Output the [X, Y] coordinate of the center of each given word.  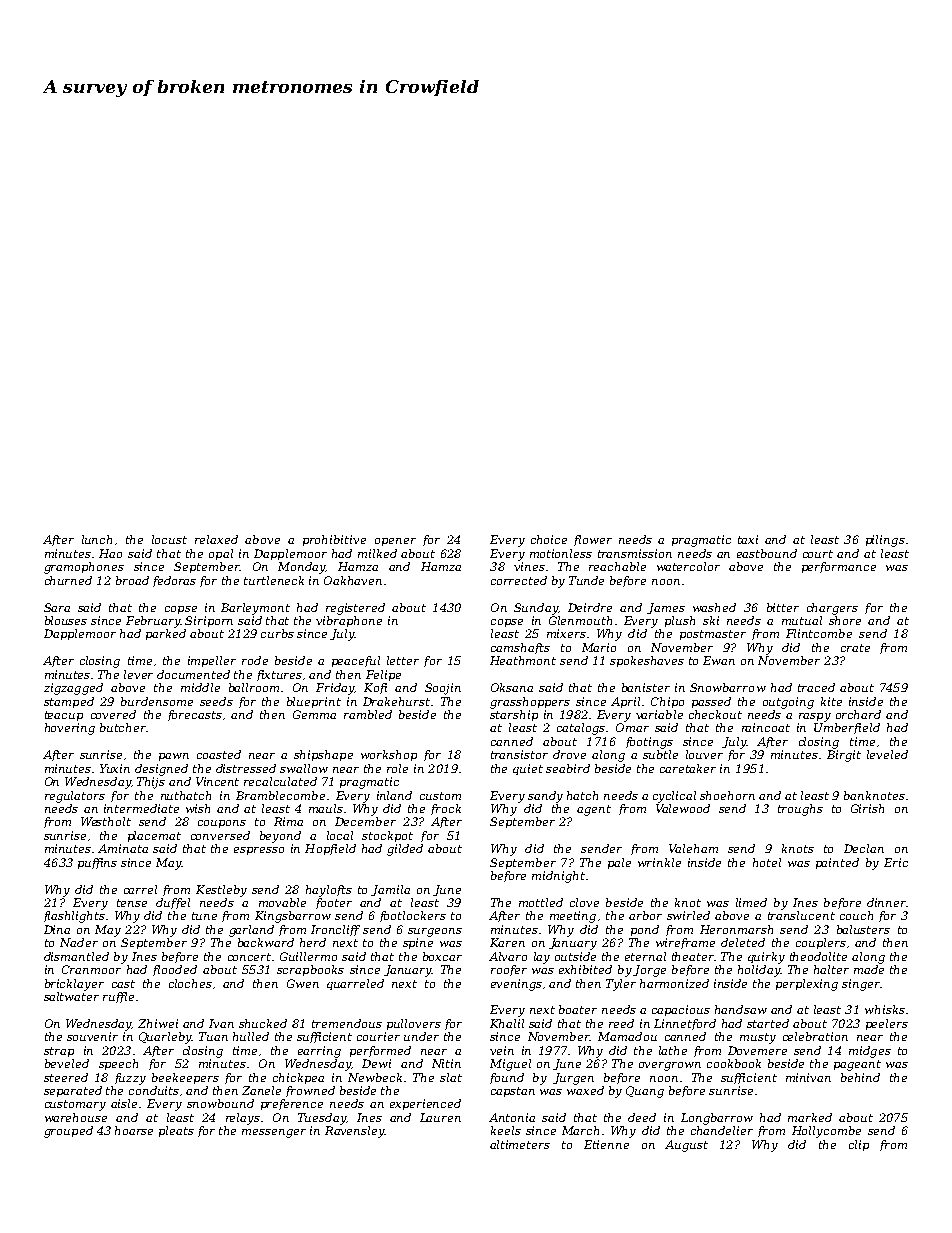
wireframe [685, 943]
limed [751, 902]
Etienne [606, 1144]
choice [549, 539]
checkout [715, 714]
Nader [79, 942]
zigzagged [73, 689]
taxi [748, 539]
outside [575, 956]
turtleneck [274, 580]
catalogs [581, 729]
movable [282, 902]
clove [584, 902]
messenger [274, 1133]
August [686, 1146]
